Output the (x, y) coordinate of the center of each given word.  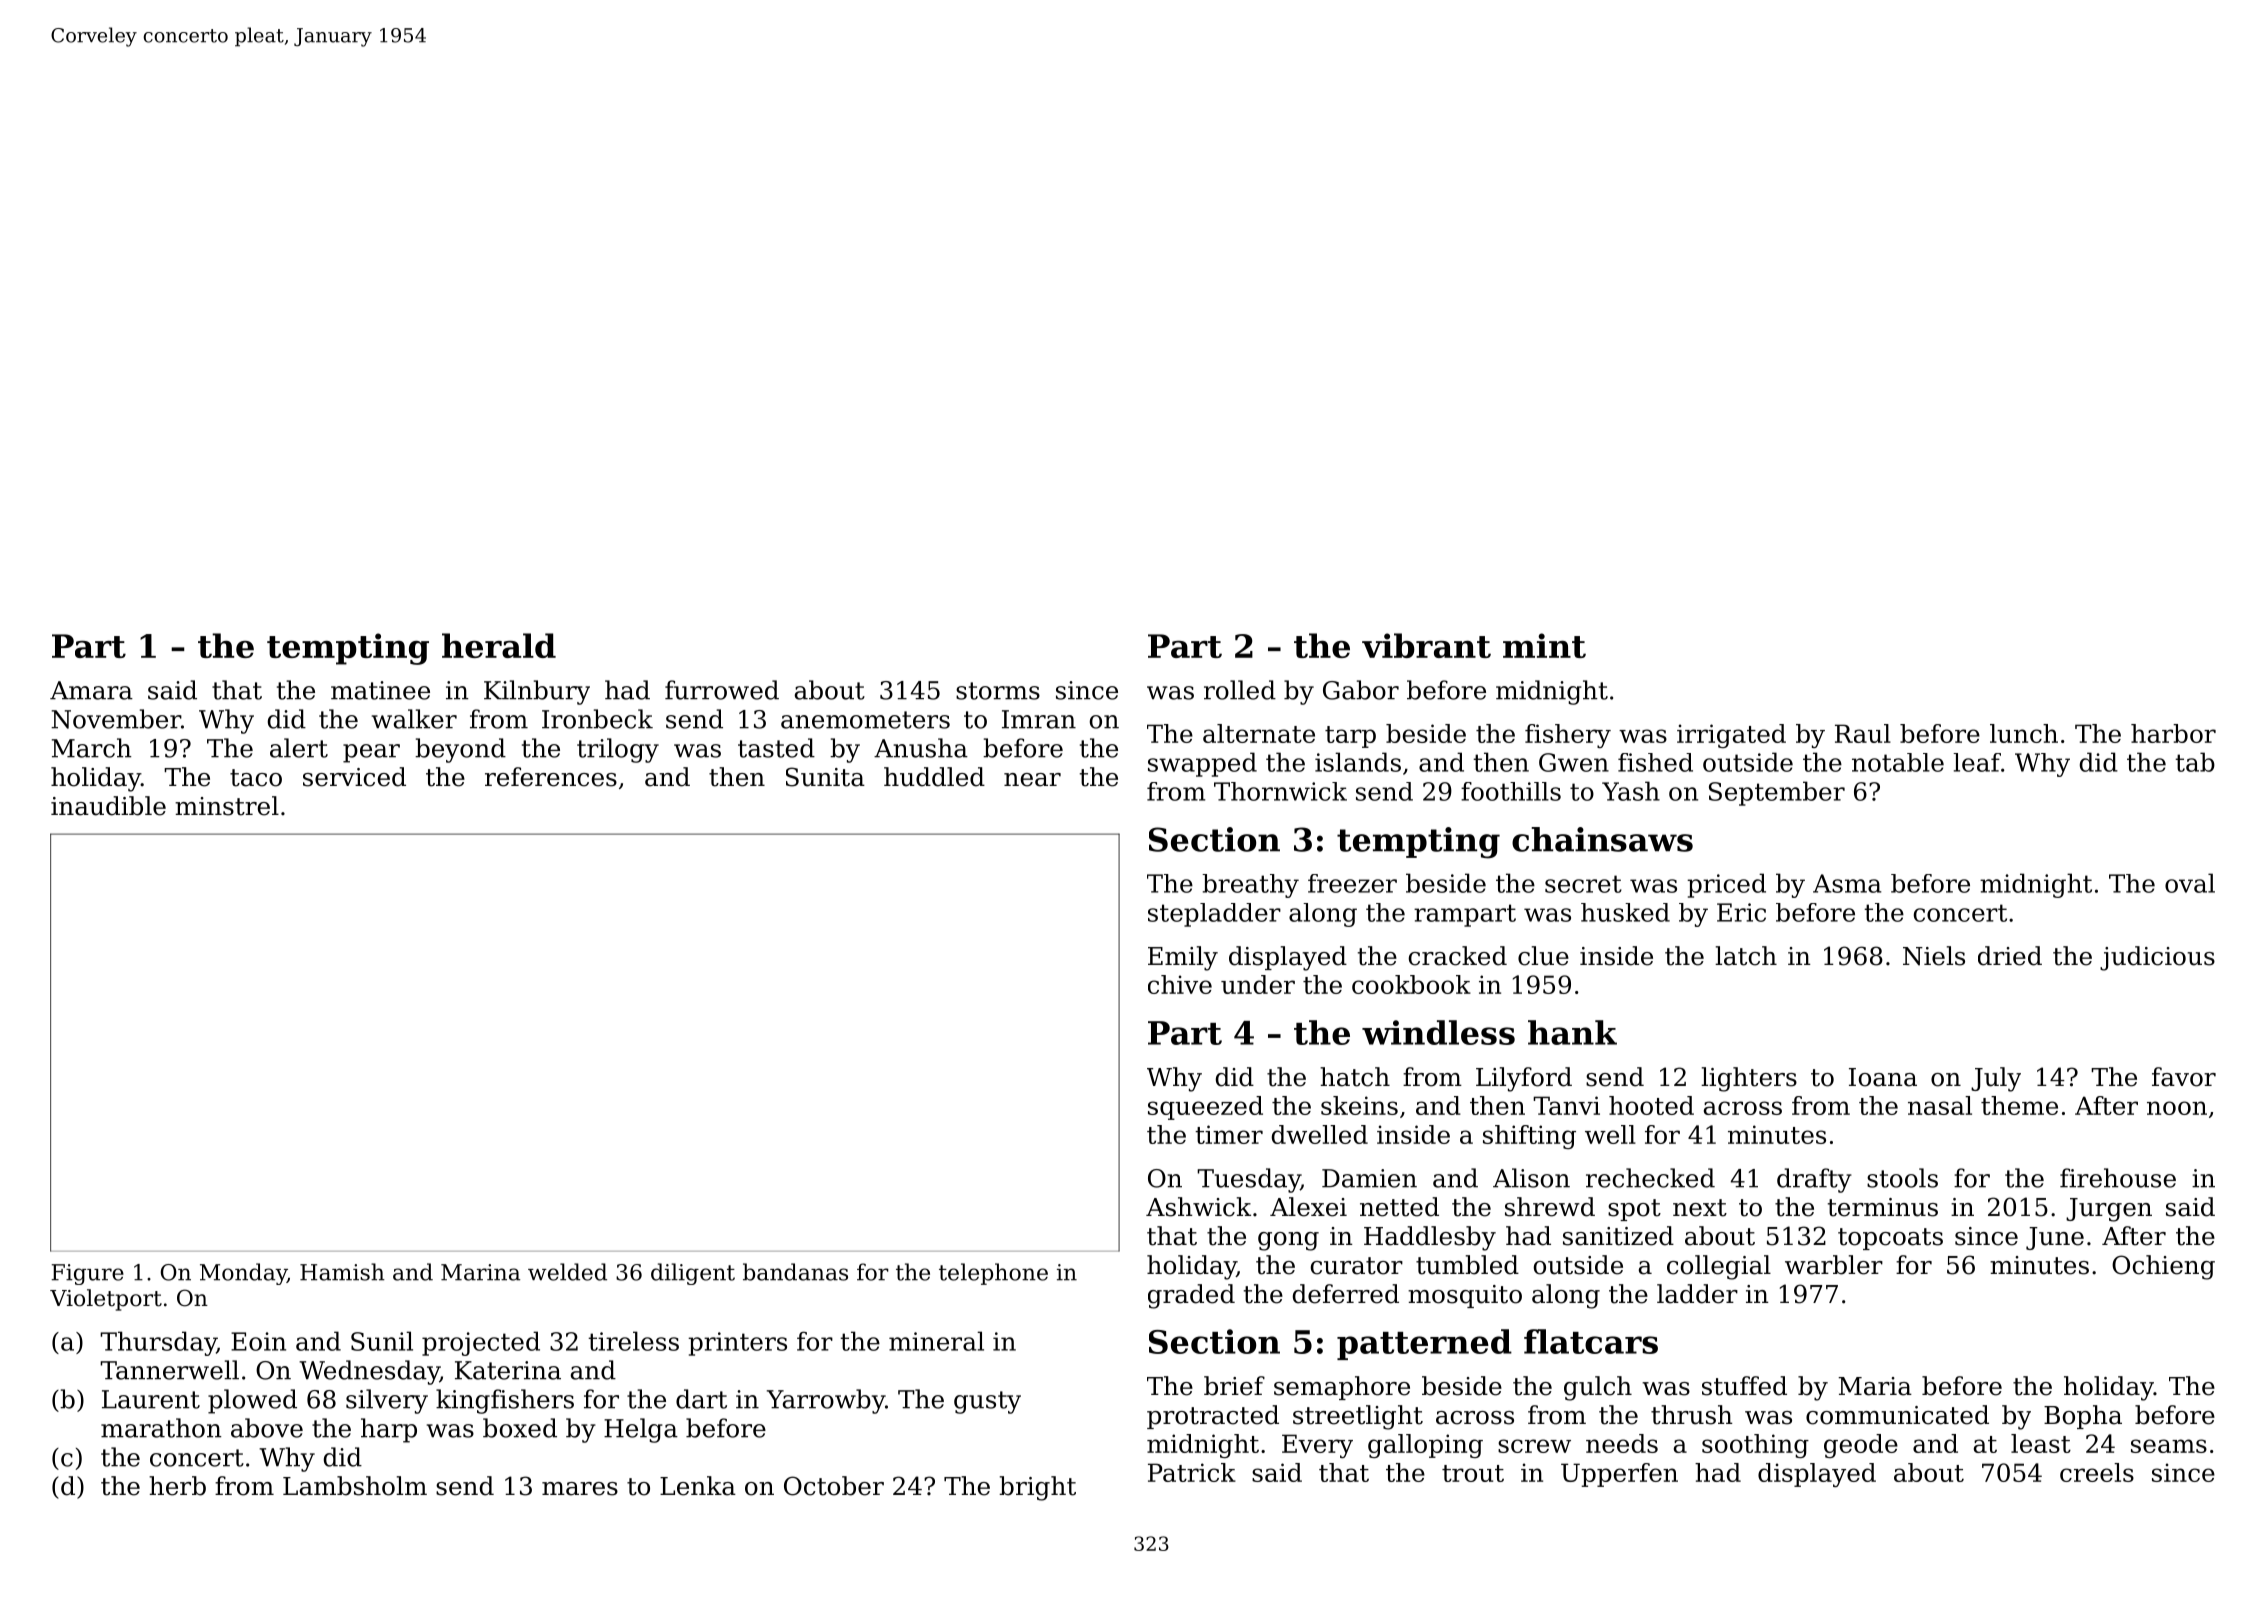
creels (2097, 1472)
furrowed (722, 690)
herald (499, 645)
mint (1544, 645)
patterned (1424, 1344)
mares (580, 1489)
